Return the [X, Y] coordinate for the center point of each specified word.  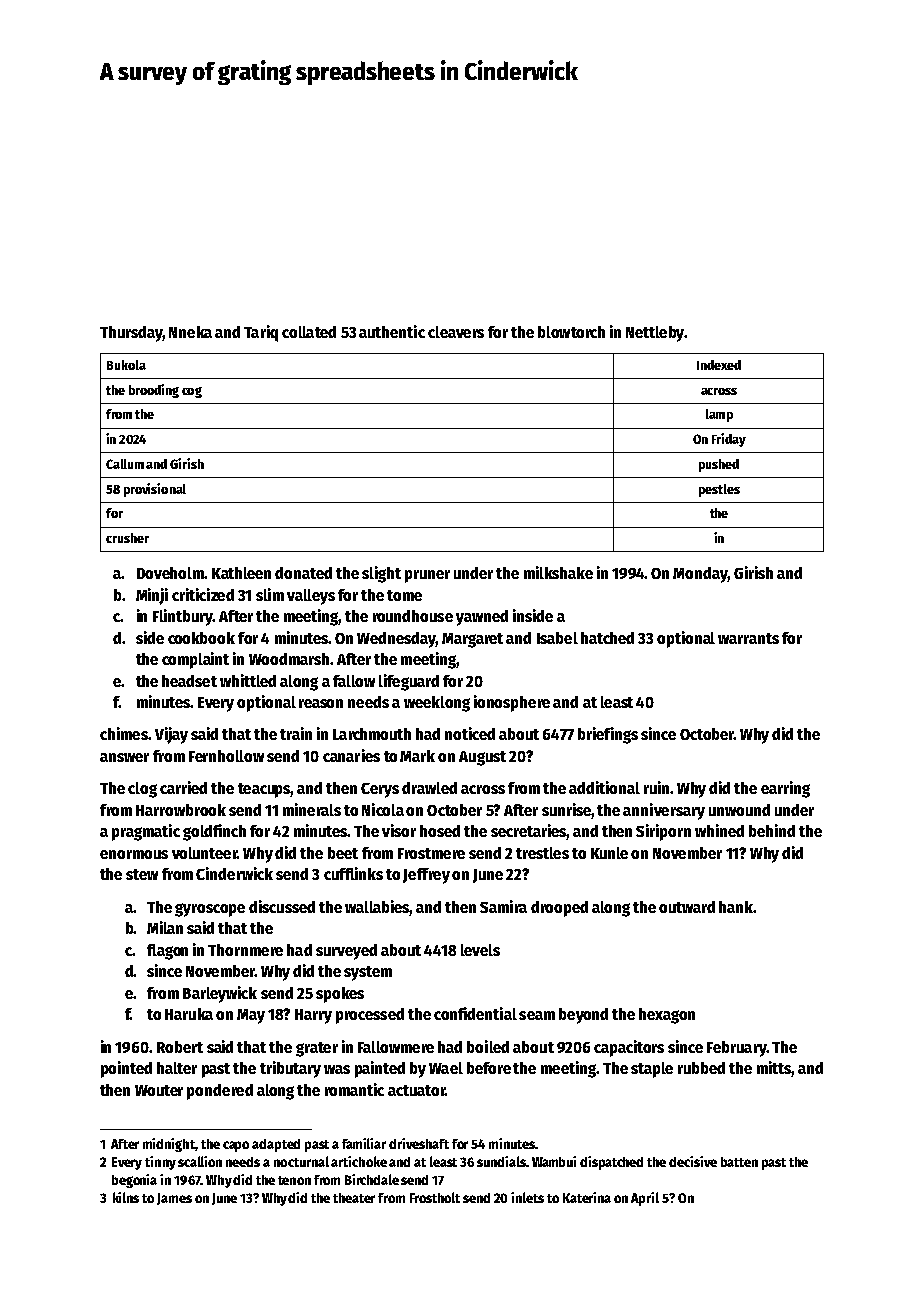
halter [177, 1068]
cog [192, 392]
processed [370, 1016]
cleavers [456, 332]
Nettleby [655, 334]
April [645, 1199]
